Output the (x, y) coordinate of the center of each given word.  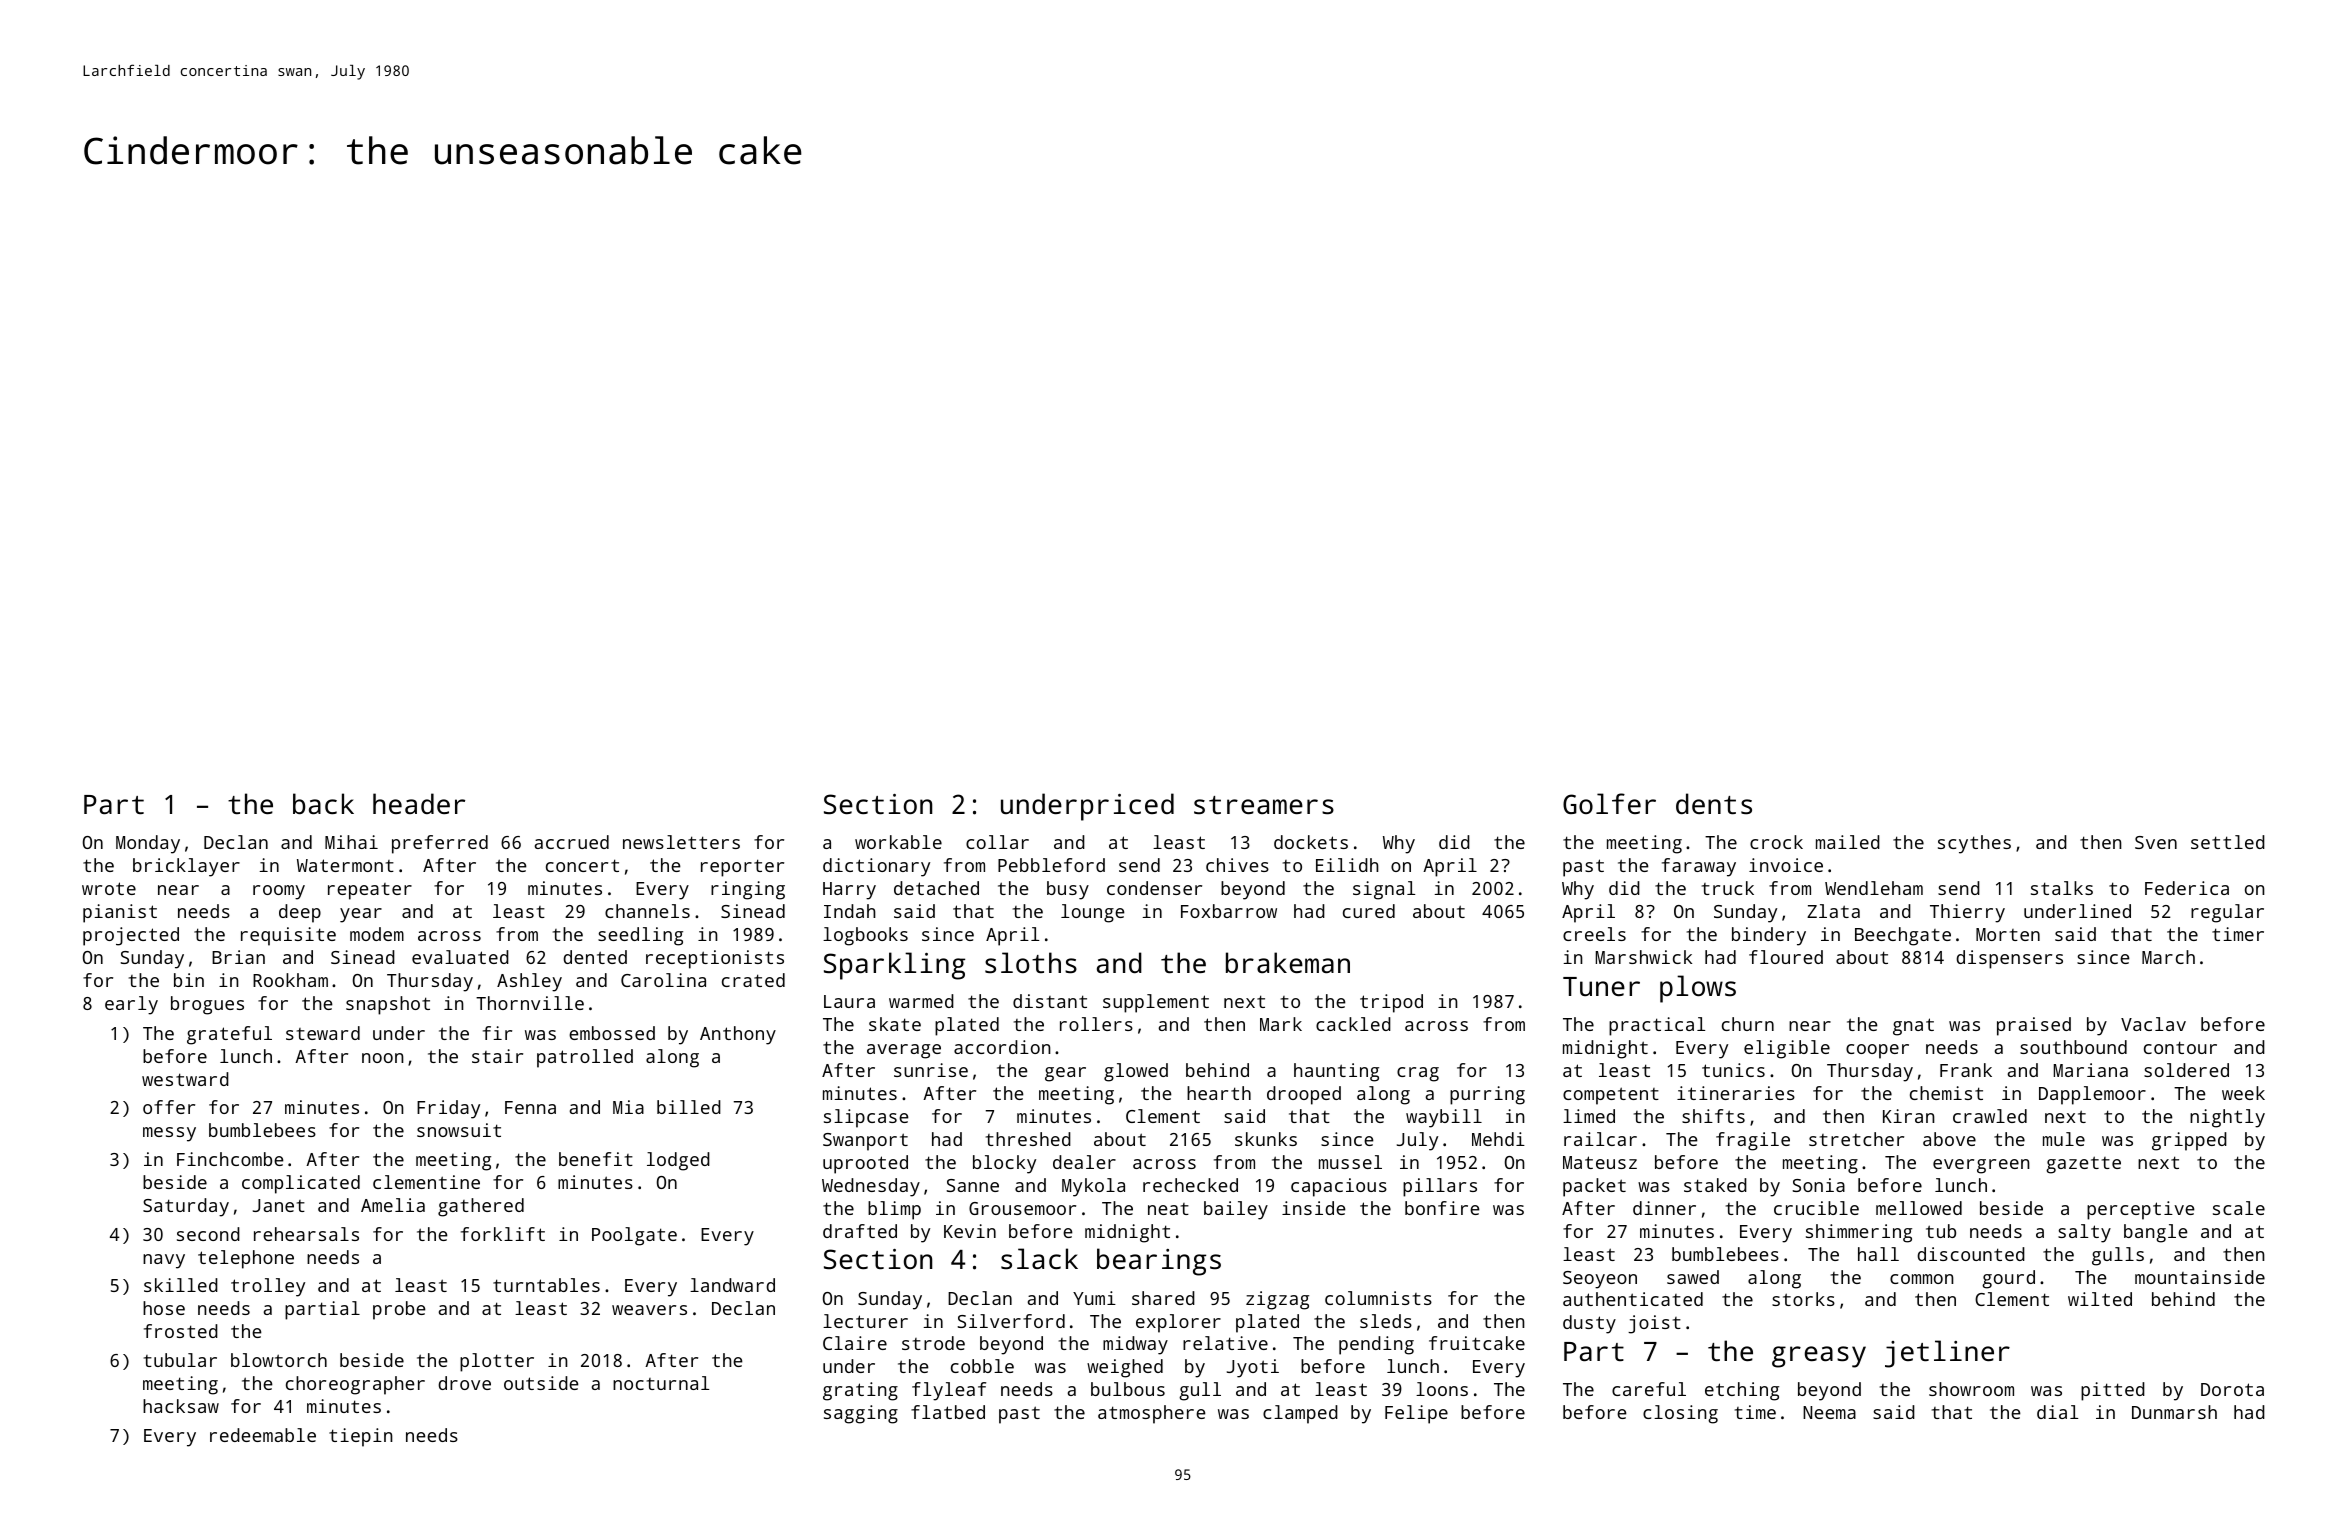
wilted (2100, 1299)
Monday (148, 844)
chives (1237, 865)
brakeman (1288, 962)
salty (2084, 1233)
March (2168, 957)
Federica (2187, 888)
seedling (640, 936)
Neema (1829, 1412)
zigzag (1277, 1300)
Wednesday (871, 1187)
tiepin (361, 1437)
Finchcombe (230, 1159)
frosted (181, 1331)
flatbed (948, 1412)
